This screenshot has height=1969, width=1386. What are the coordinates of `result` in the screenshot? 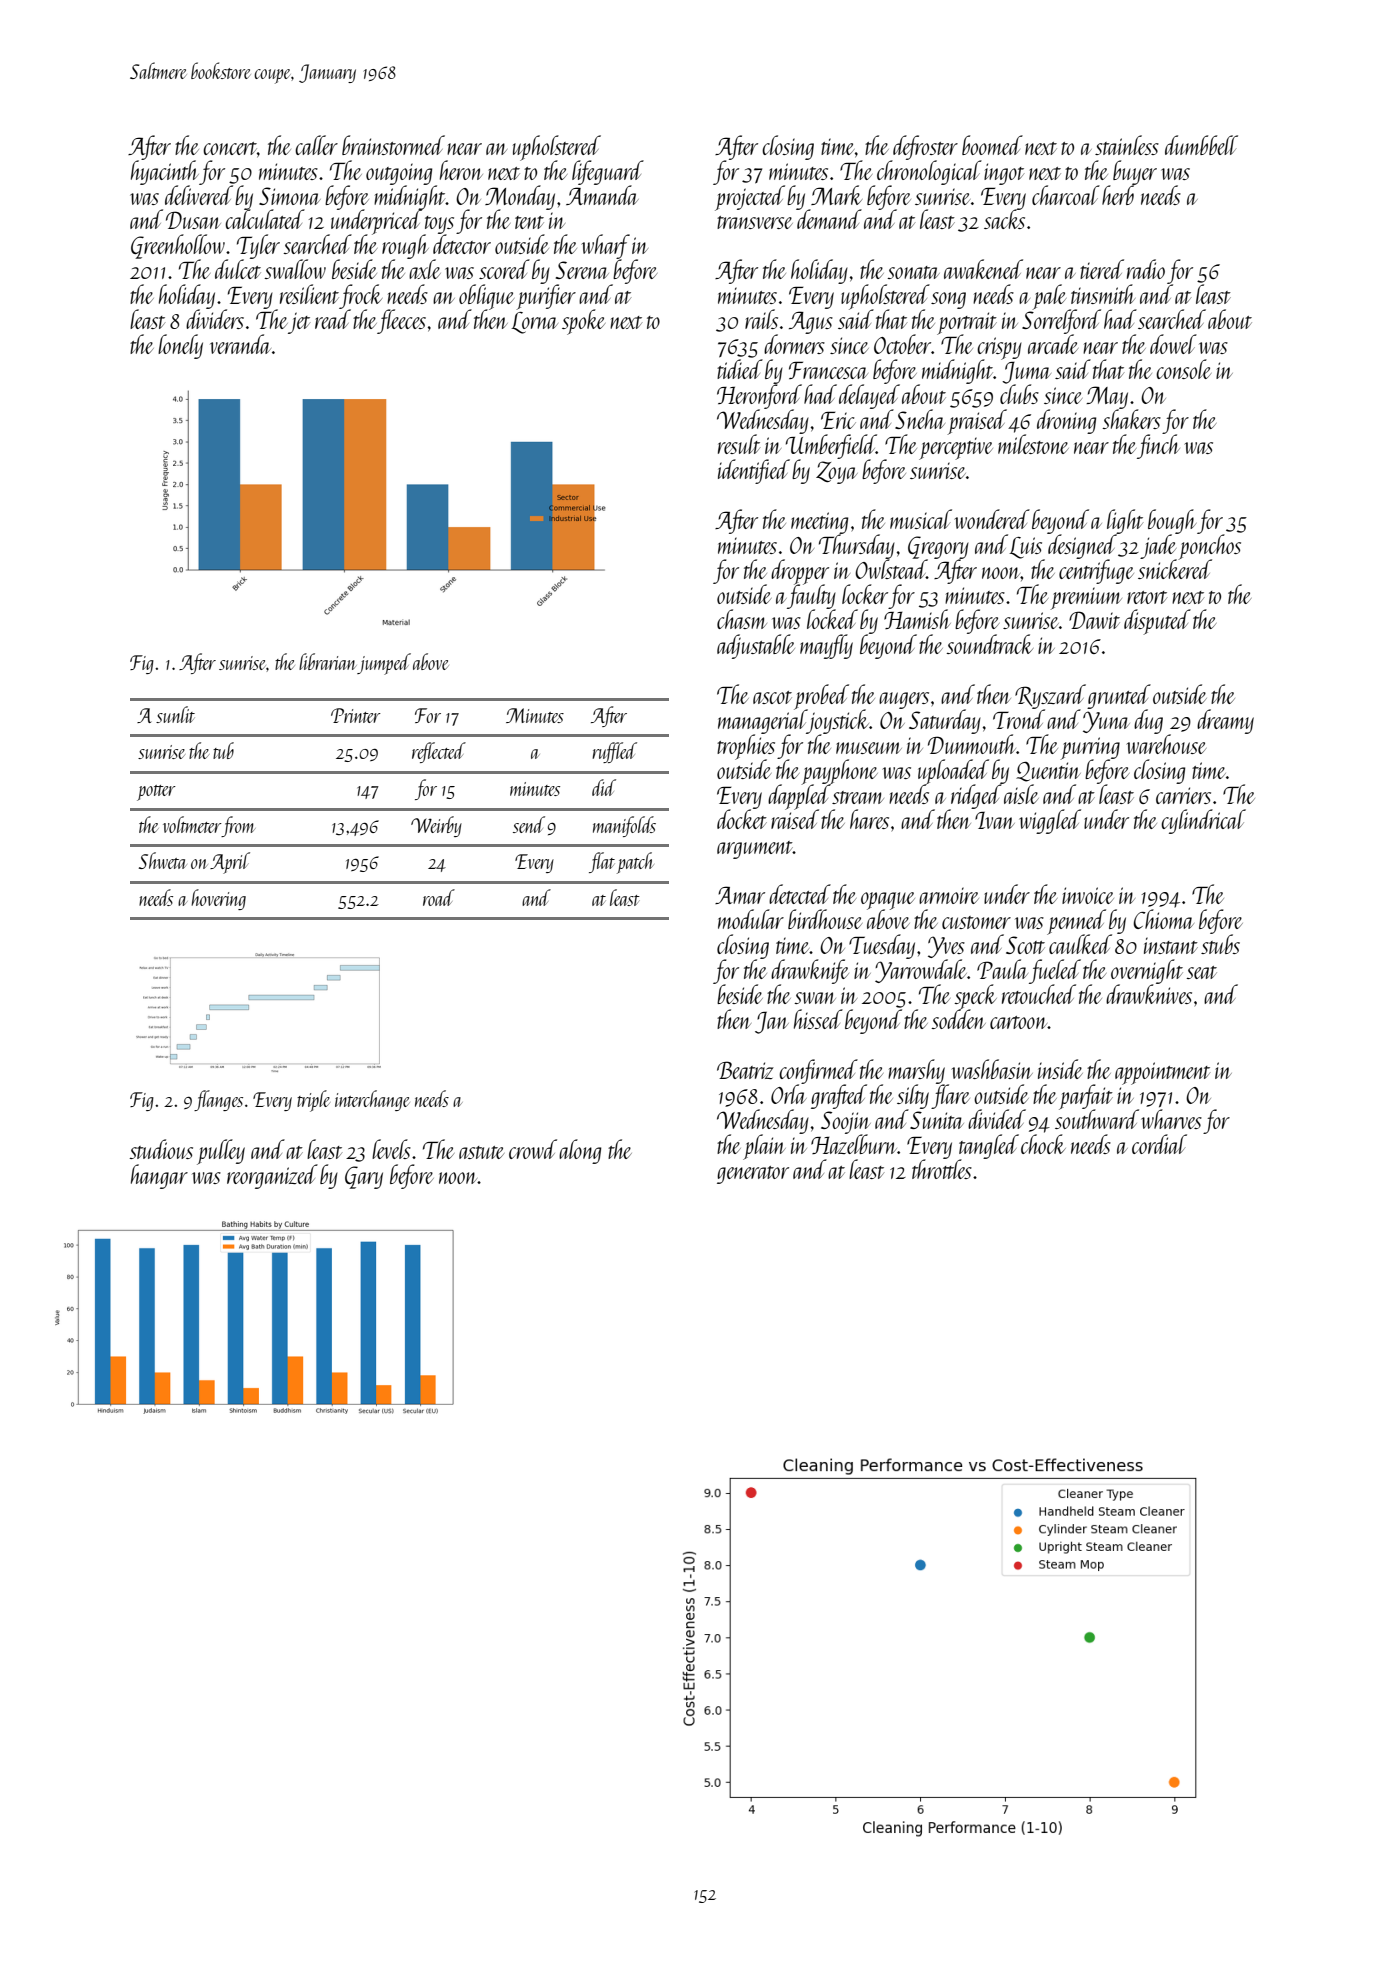 It's located at (739, 444).
